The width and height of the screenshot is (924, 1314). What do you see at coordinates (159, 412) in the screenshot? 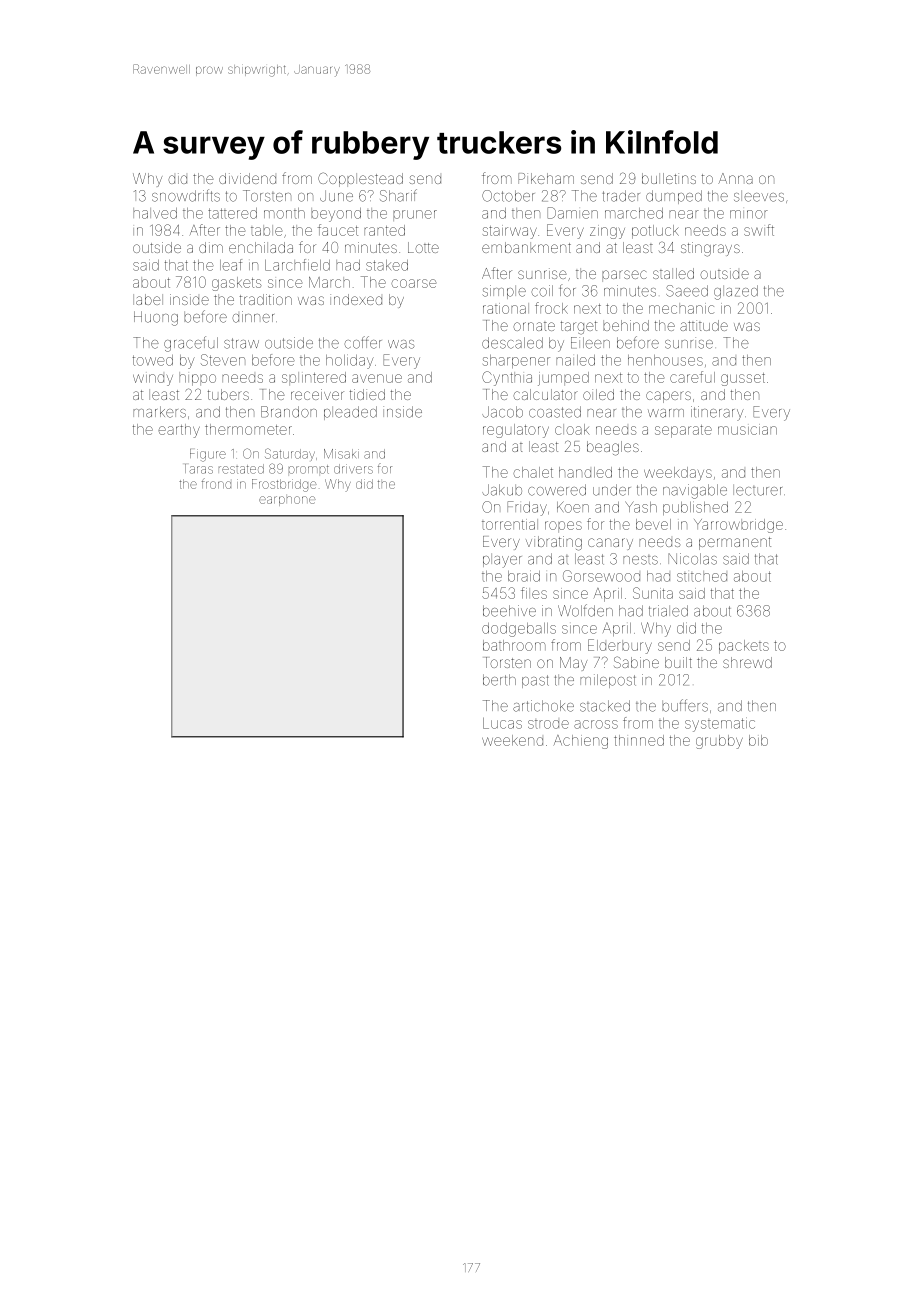
I see `markers` at bounding box center [159, 412].
